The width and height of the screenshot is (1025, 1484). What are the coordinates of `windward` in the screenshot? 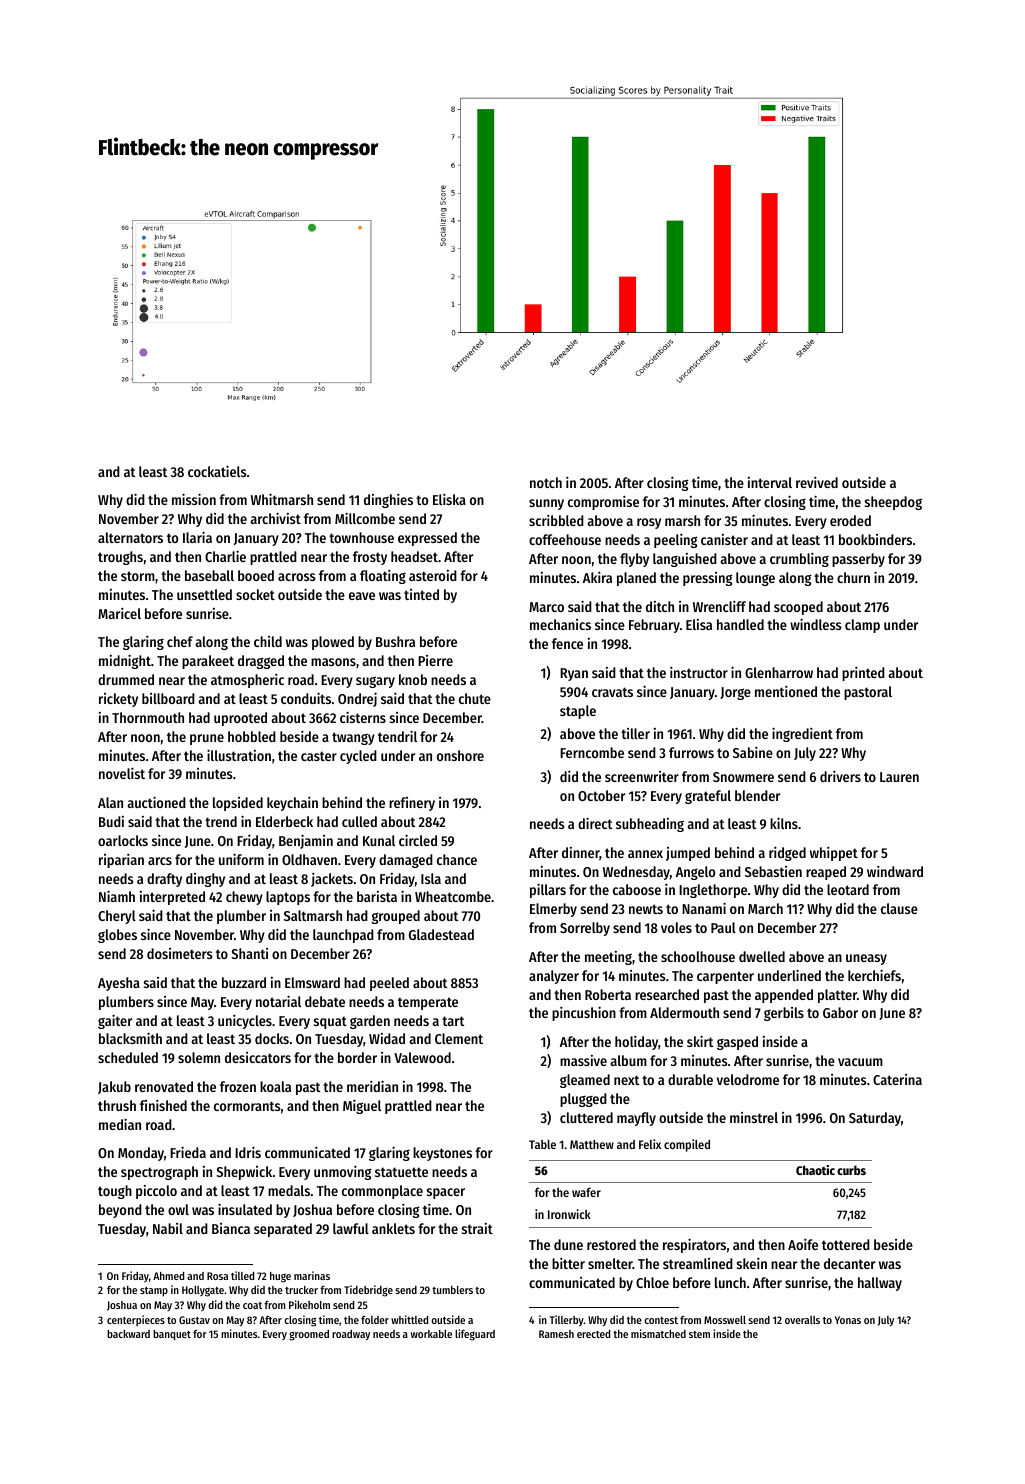 It's located at (895, 871).
